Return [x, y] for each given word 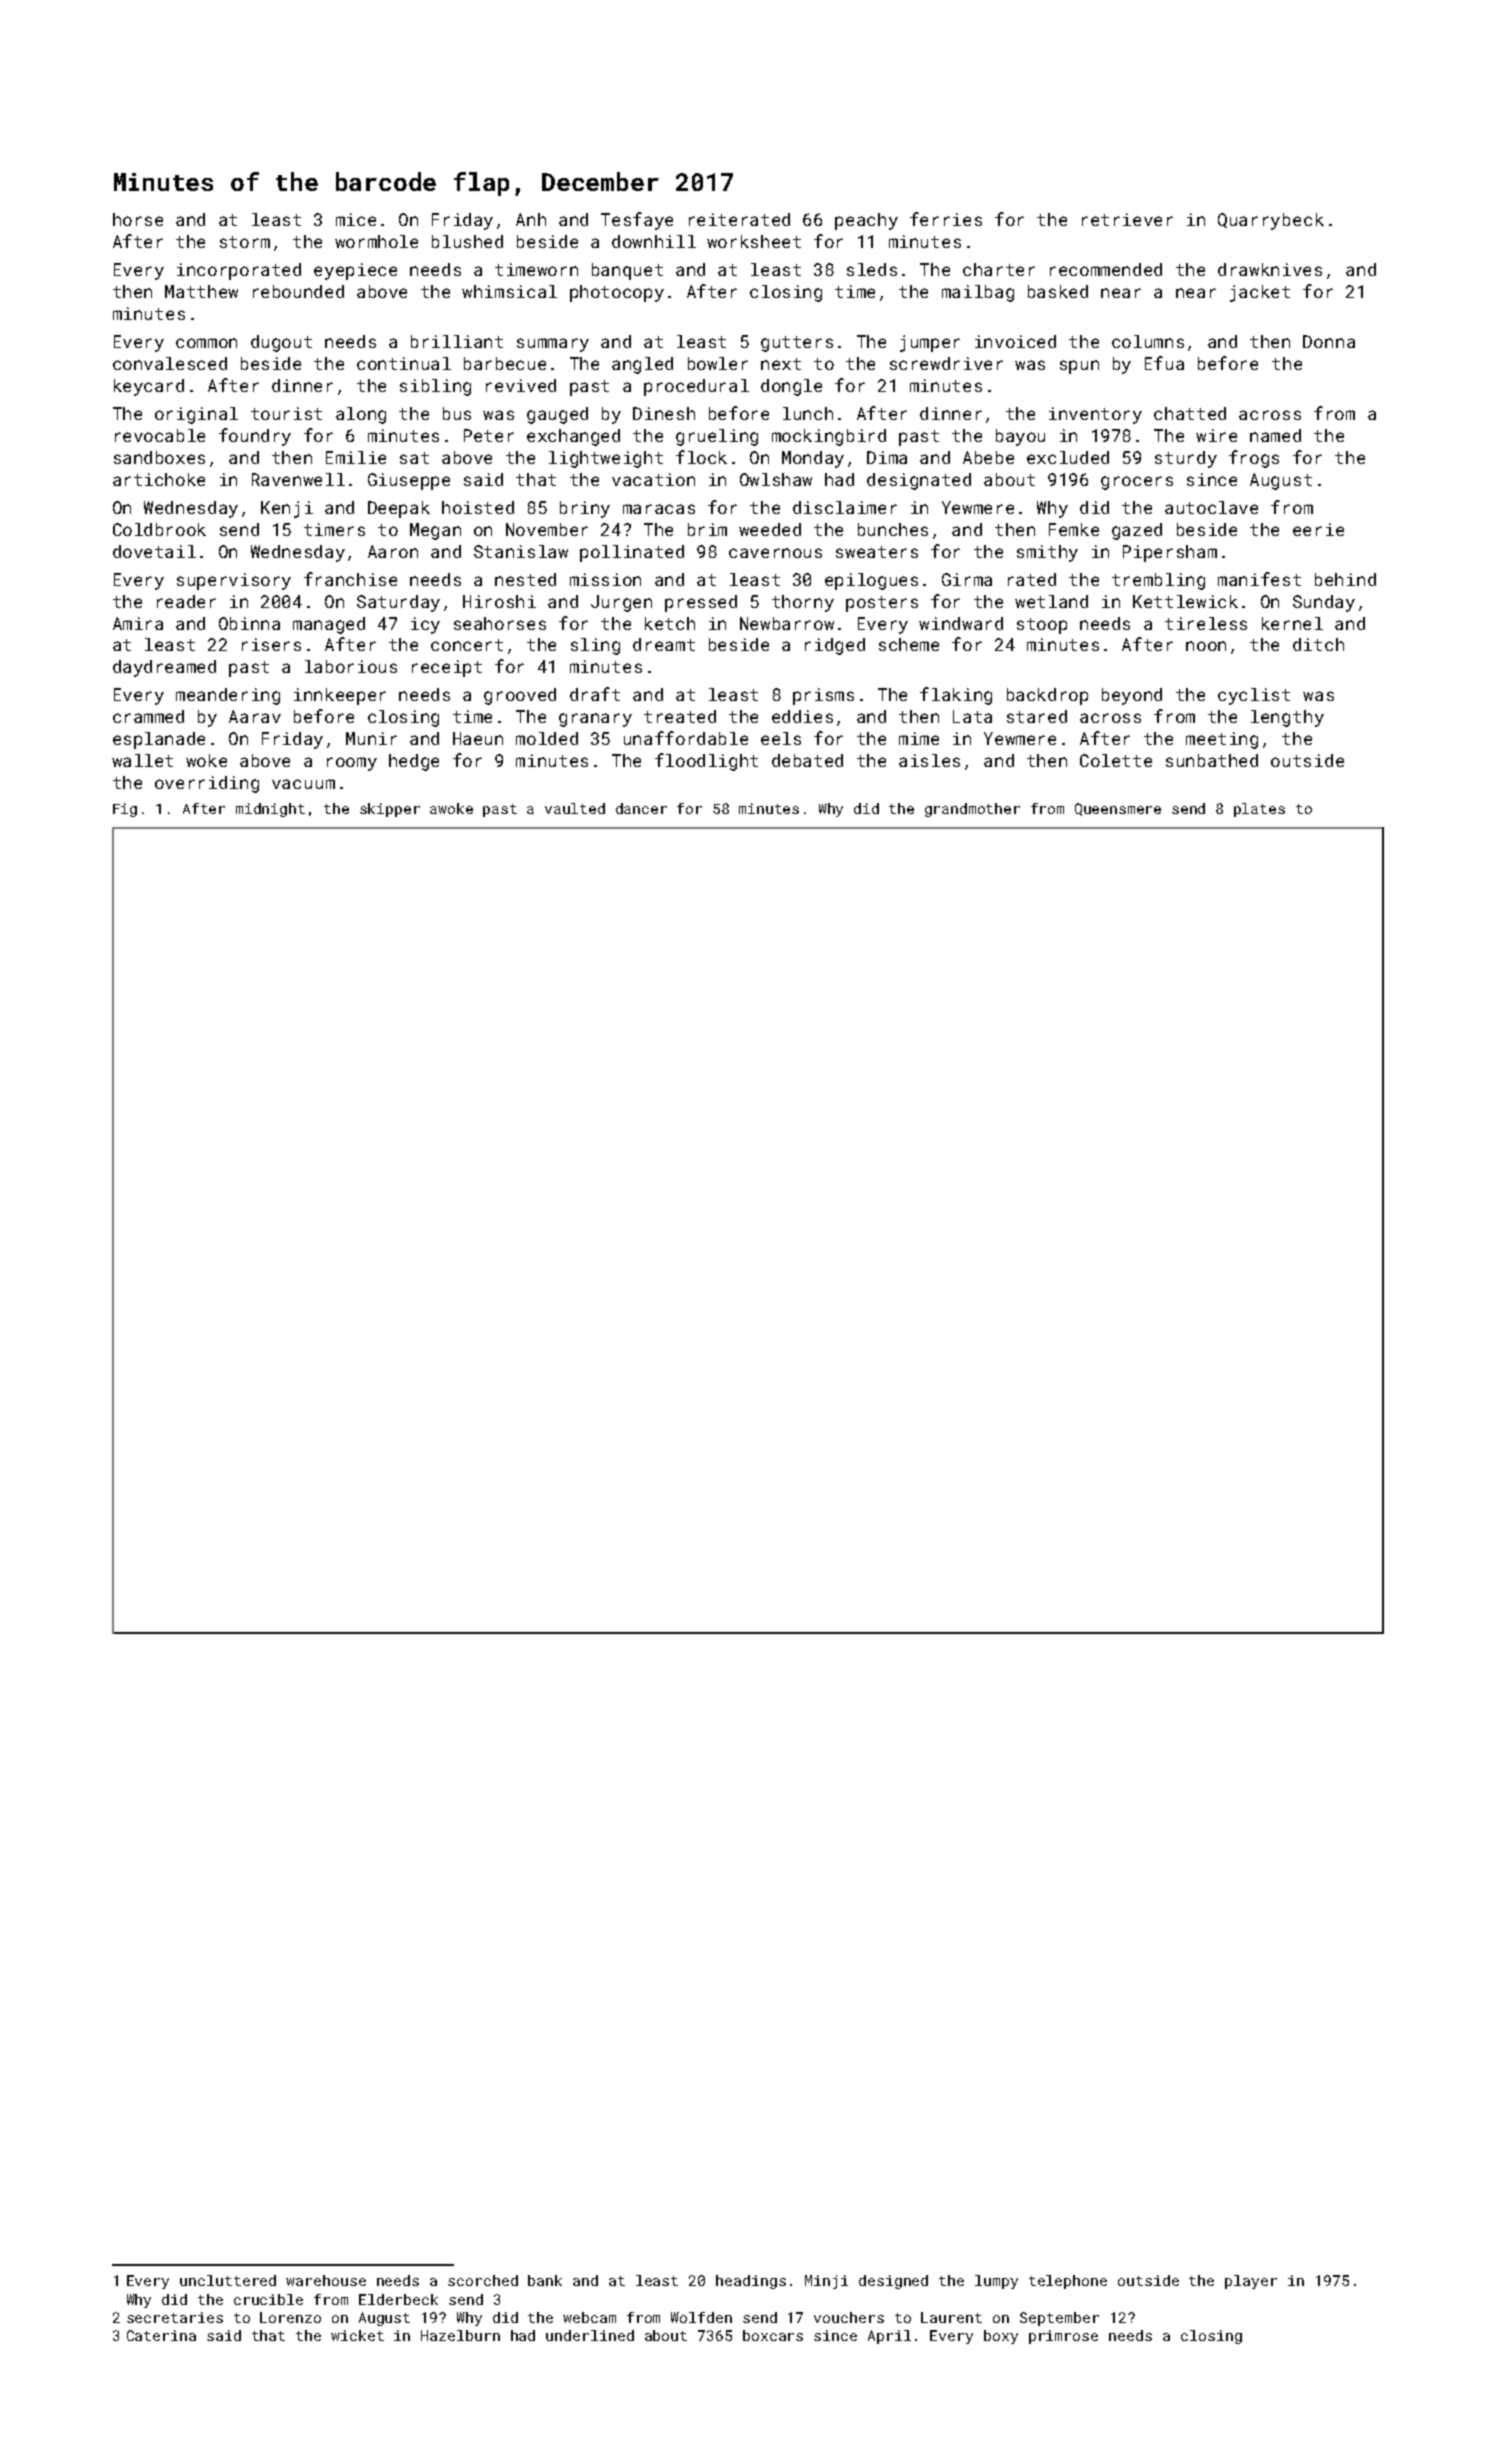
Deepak [399, 509]
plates [1259, 810]
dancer [641, 808]
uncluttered [228, 2280]
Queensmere [1118, 809]
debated [807, 760]
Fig [125, 810]
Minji [826, 2282]
